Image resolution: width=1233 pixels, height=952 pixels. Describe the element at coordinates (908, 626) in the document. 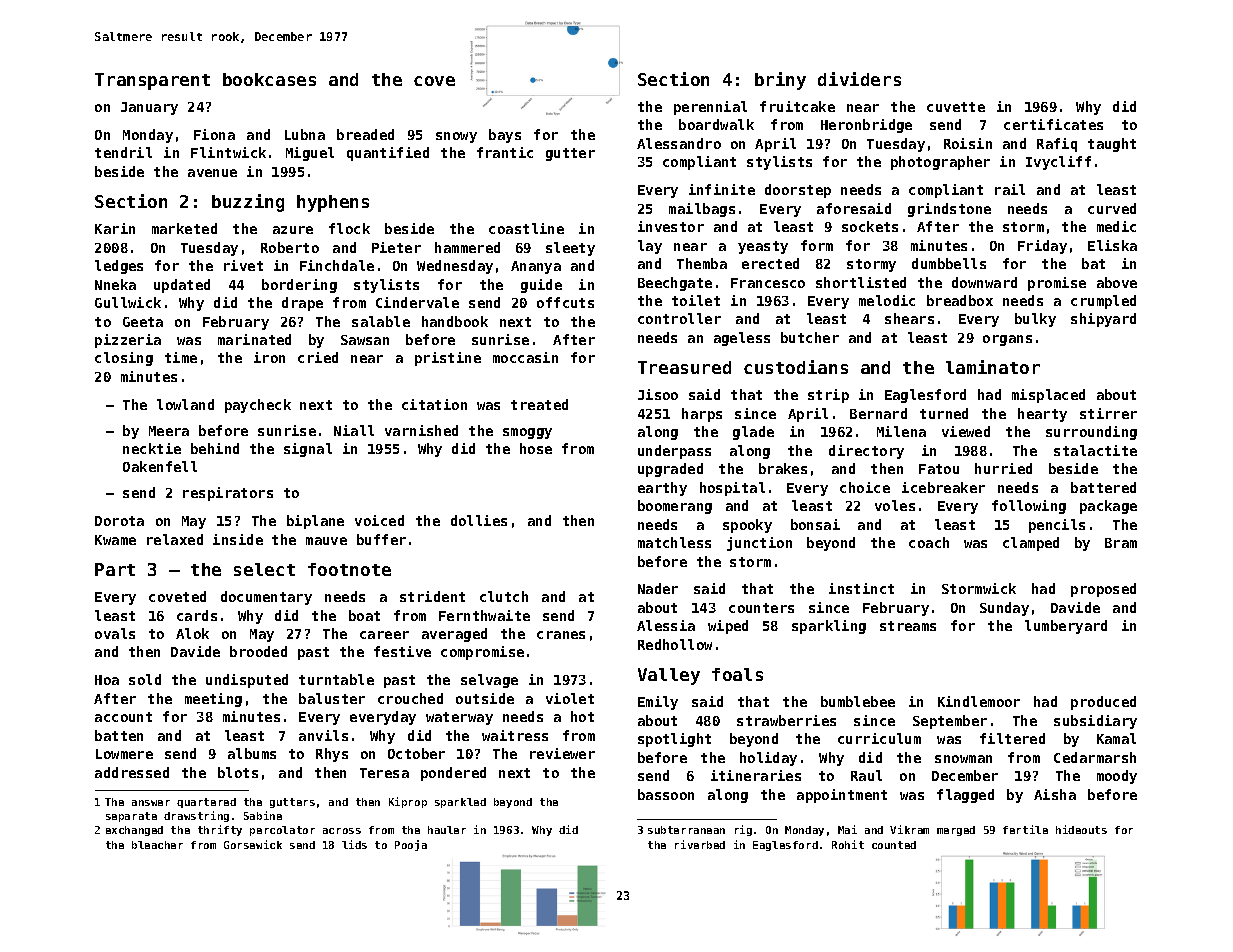

I see `streams` at that location.
